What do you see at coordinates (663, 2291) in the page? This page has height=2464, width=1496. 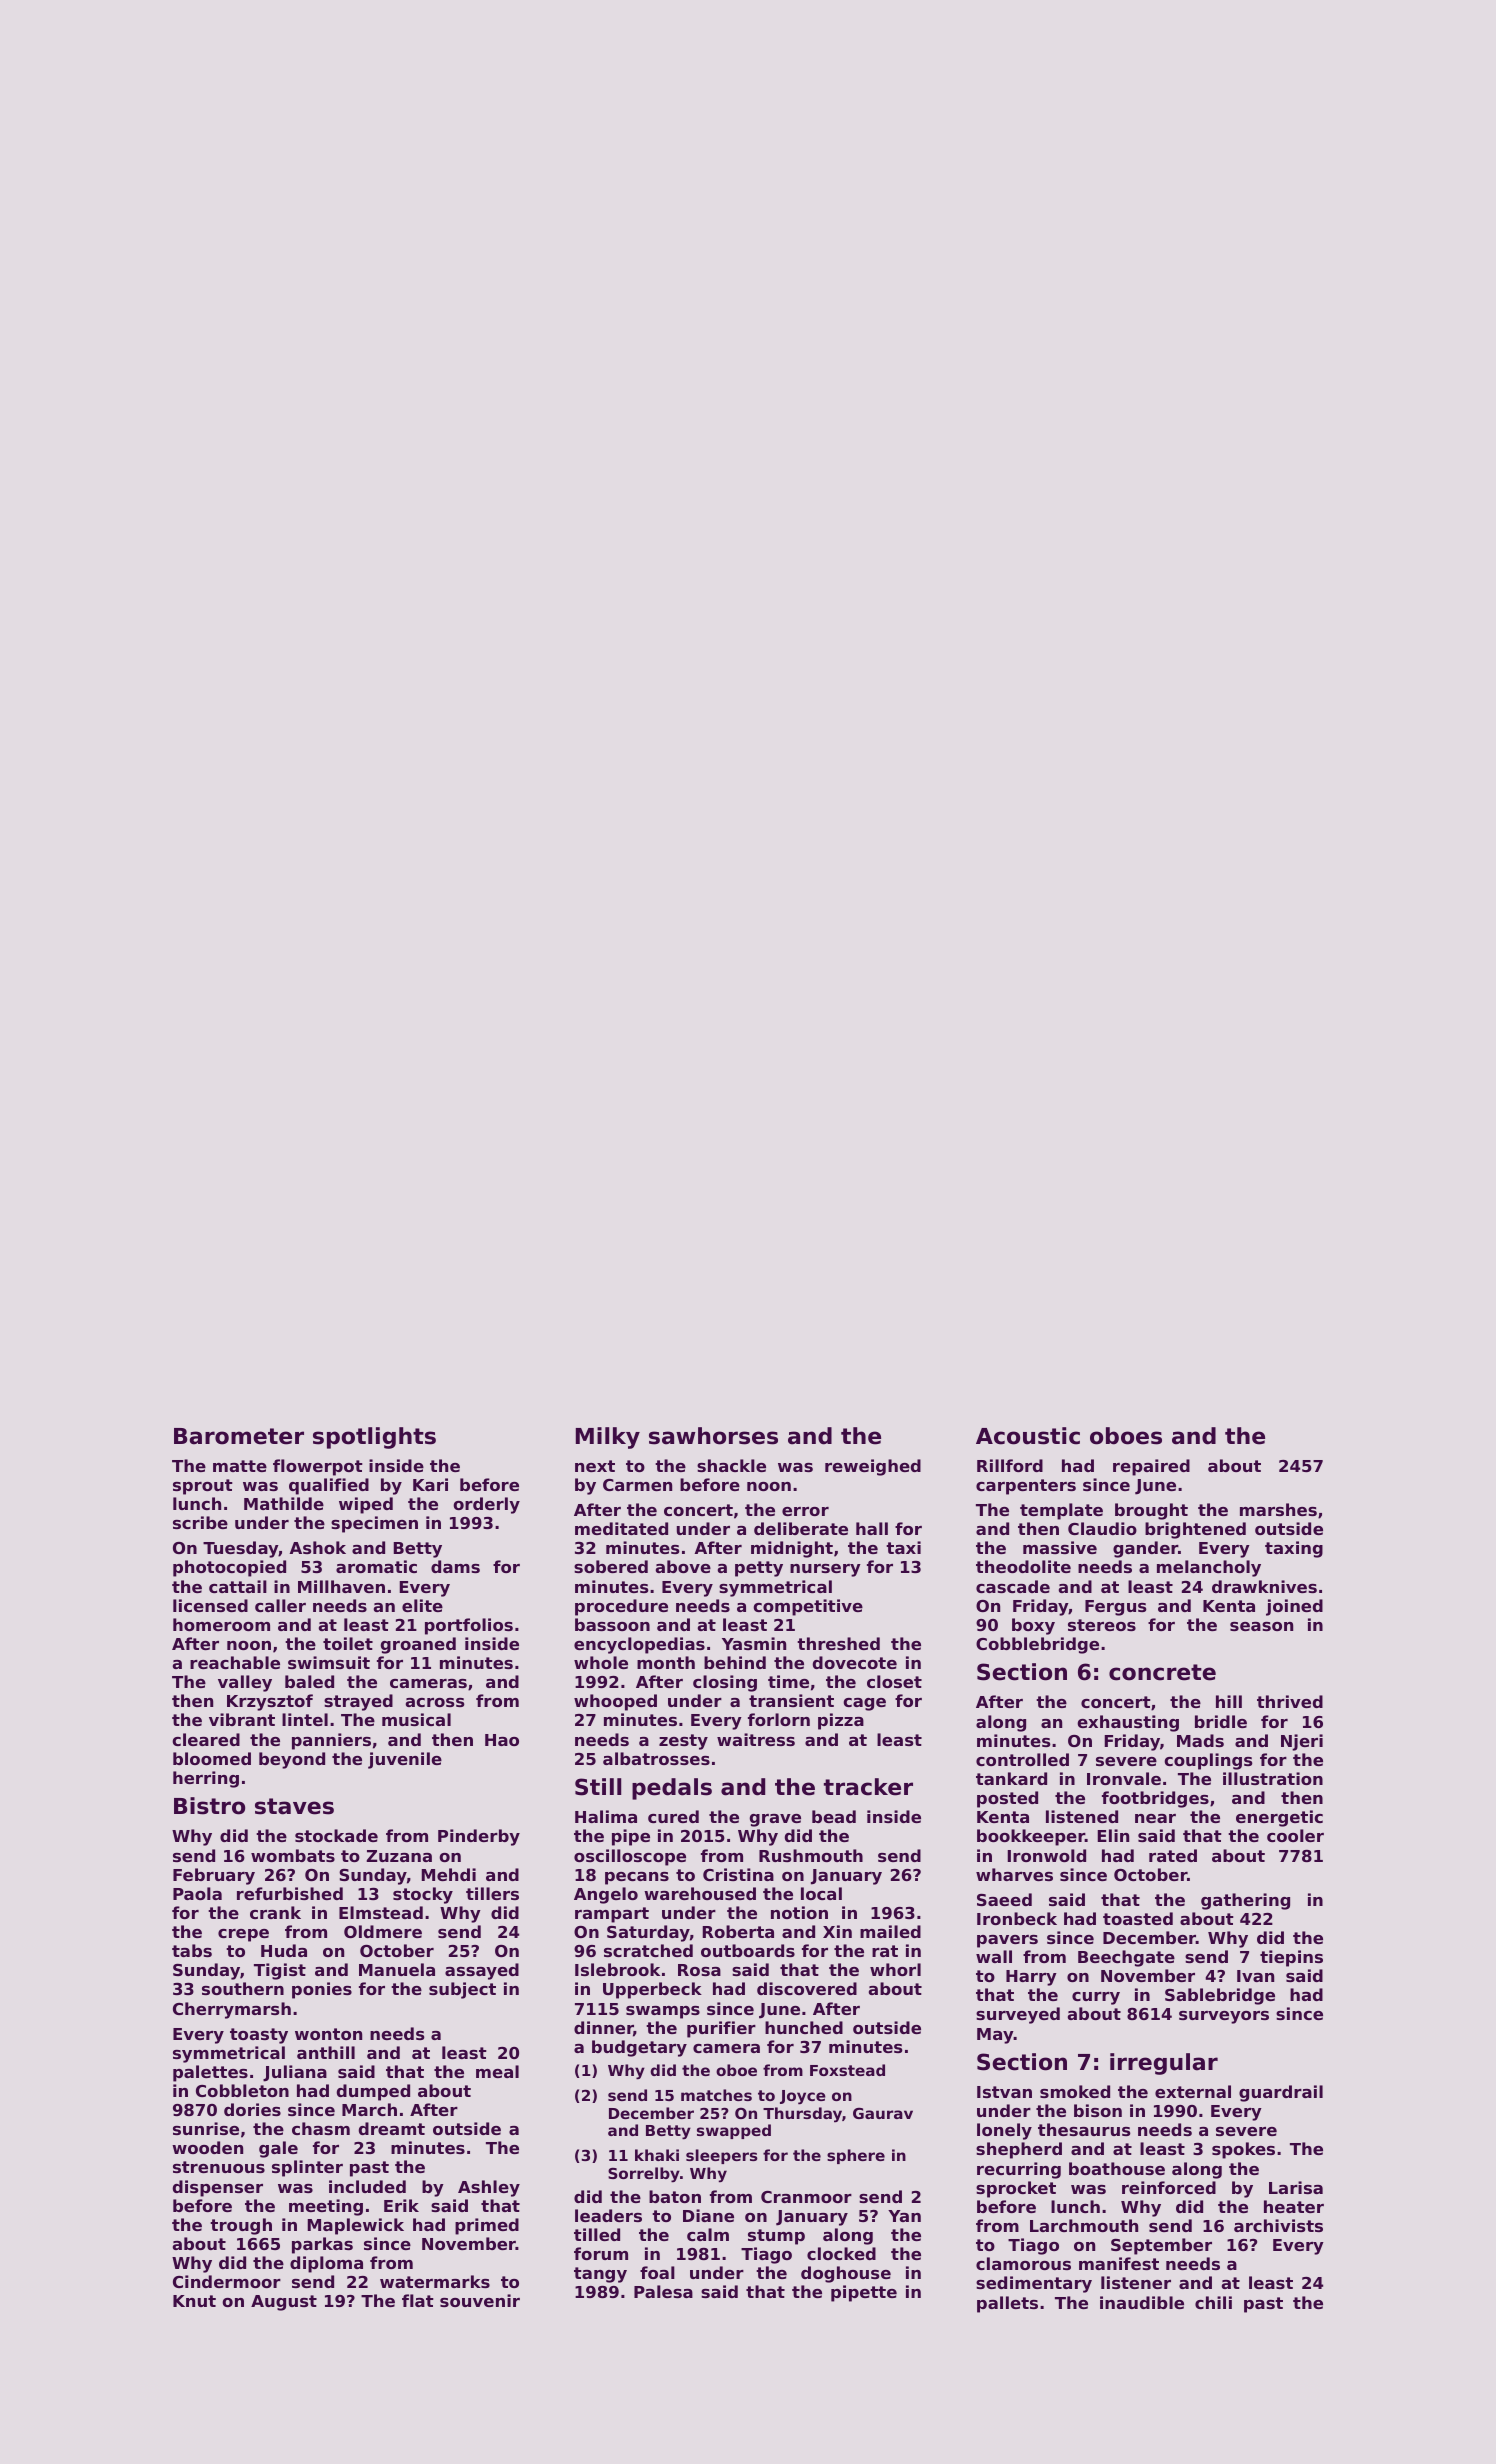 I see `Palesa` at bounding box center [663, 2291].
